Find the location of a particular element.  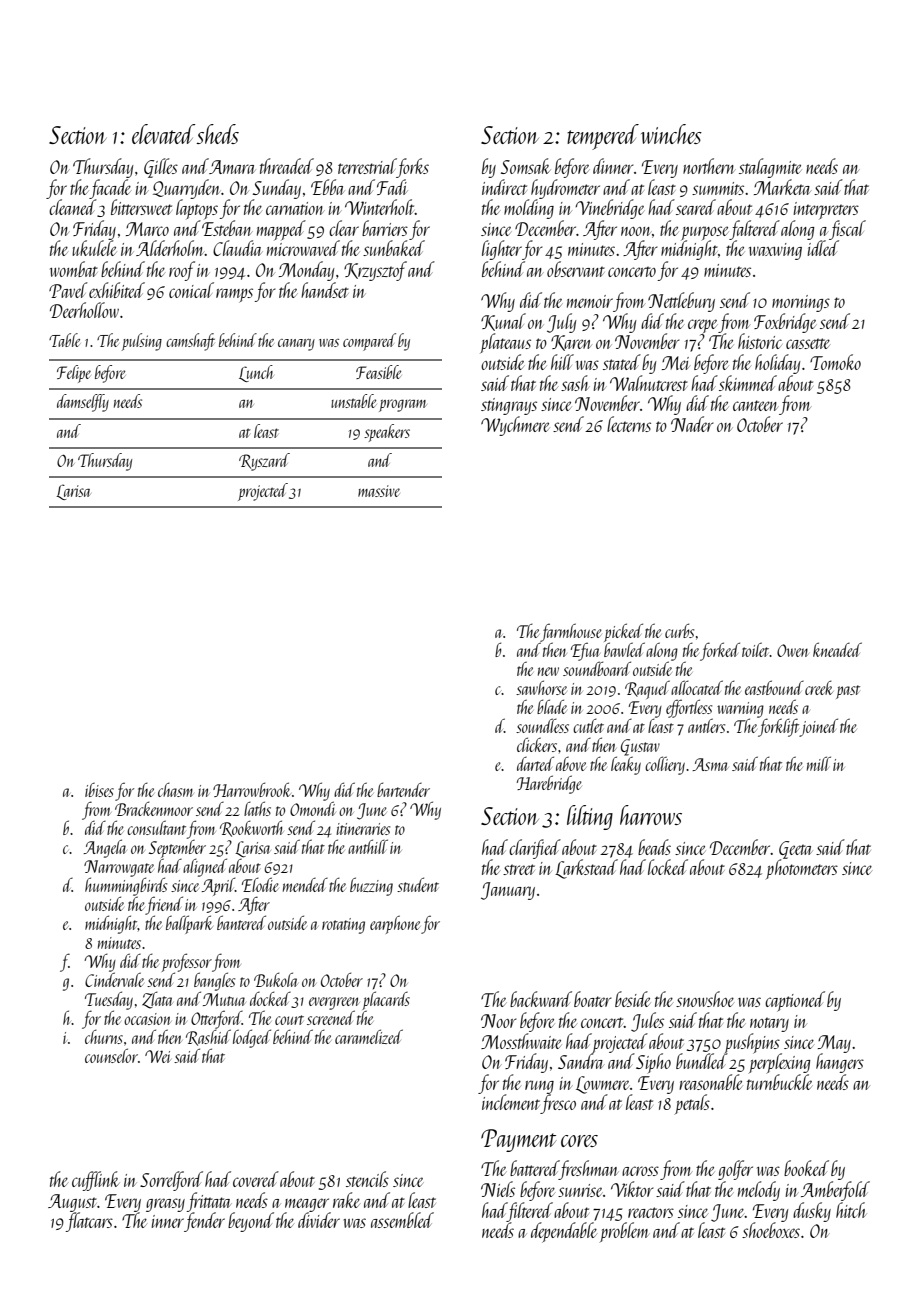

golfer is located at coordinates (735, 1170).
